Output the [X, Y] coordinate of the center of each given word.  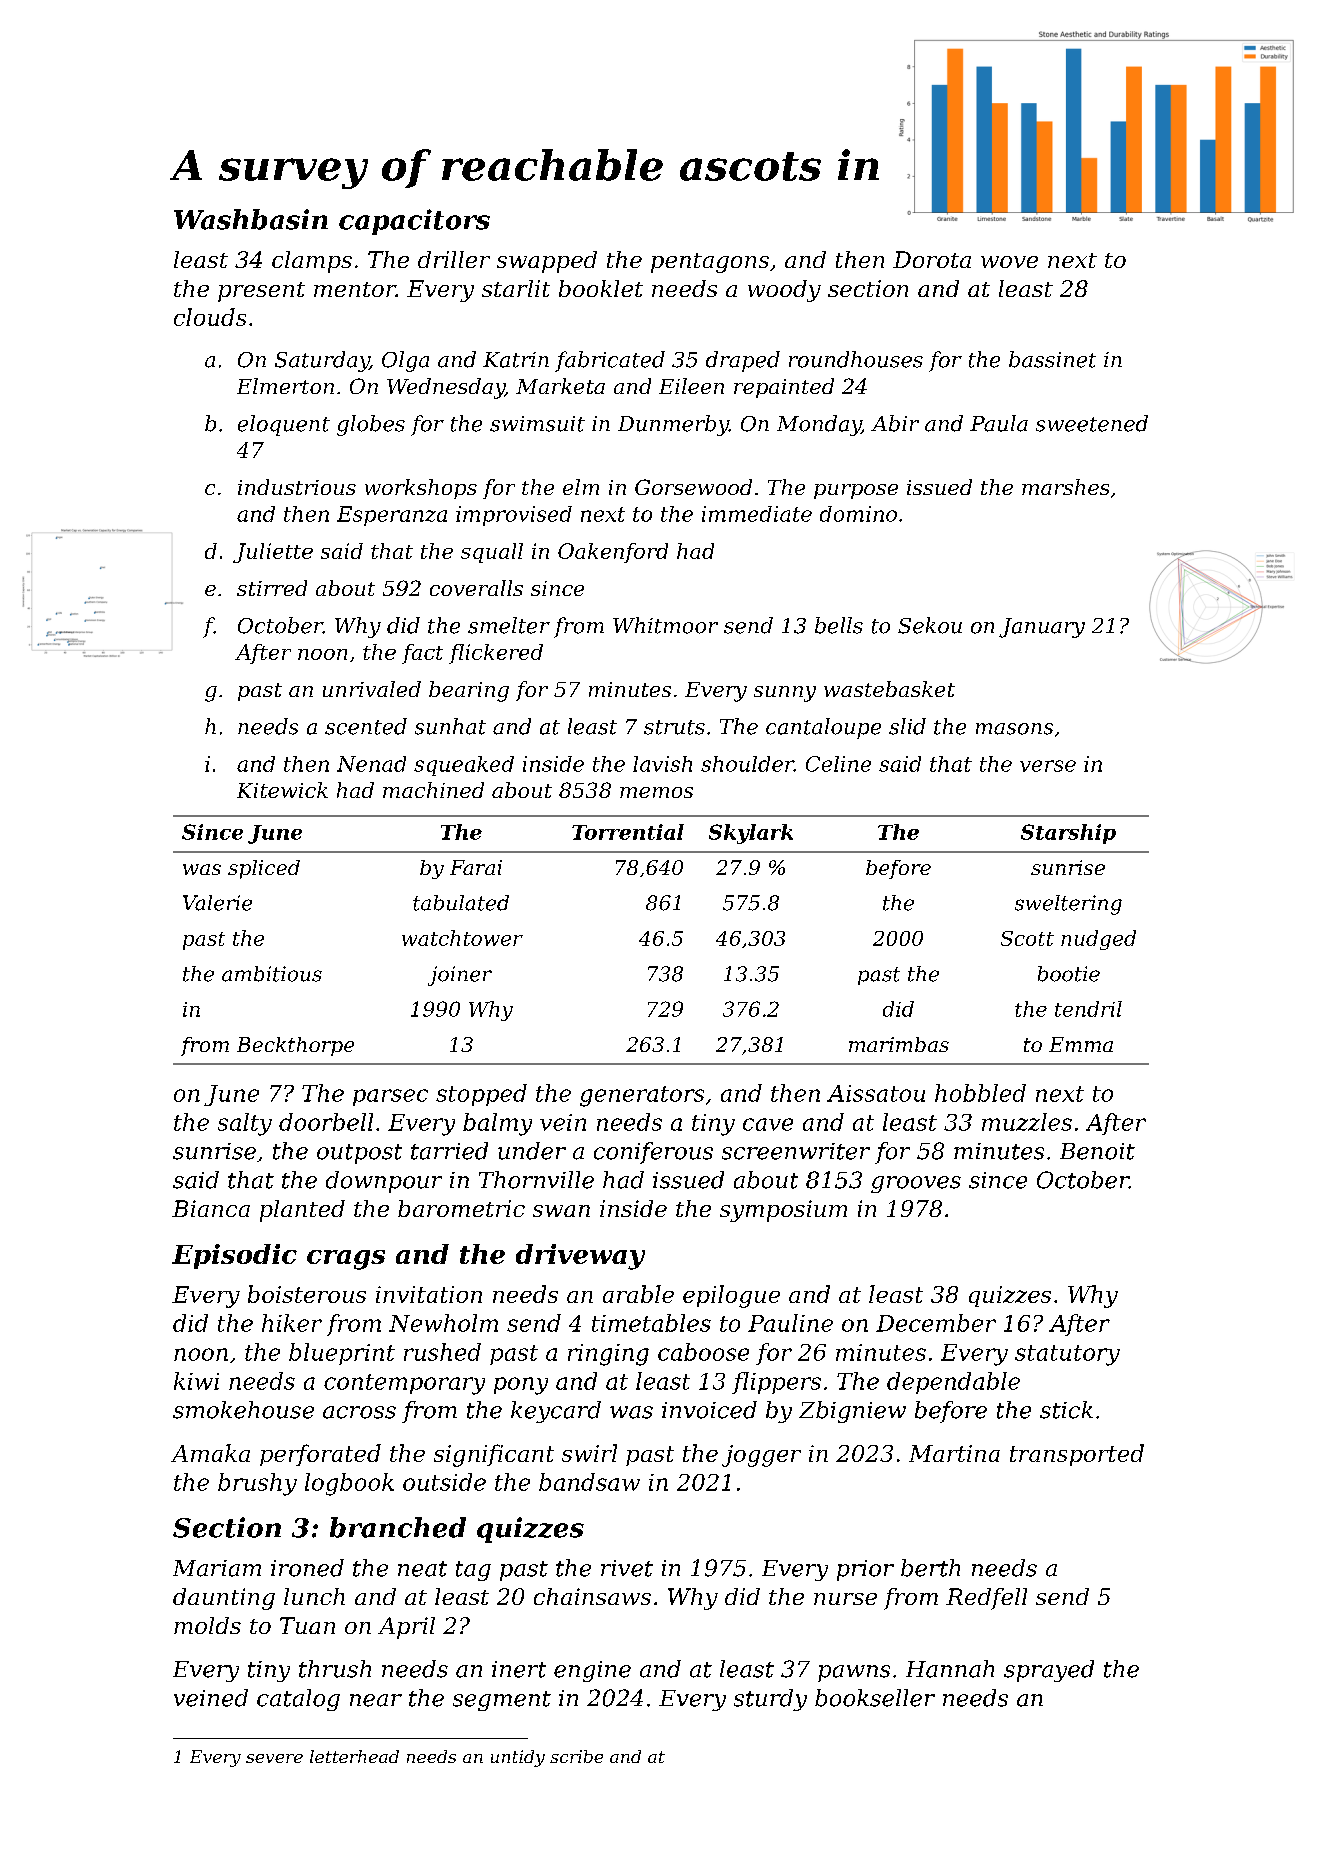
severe [274, 1758]
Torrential [628, 832]
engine [592, 1671]
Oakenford [613, 553]
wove [1009, 262]
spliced [264, 869]
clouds [210, 317]
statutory [1067, 1355]
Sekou [930, 625]
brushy [257, 1484]
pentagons [710, 263]
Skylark [751, 834]
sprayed [1049, 1671]
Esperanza [392, 516]
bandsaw [589, 1482]
